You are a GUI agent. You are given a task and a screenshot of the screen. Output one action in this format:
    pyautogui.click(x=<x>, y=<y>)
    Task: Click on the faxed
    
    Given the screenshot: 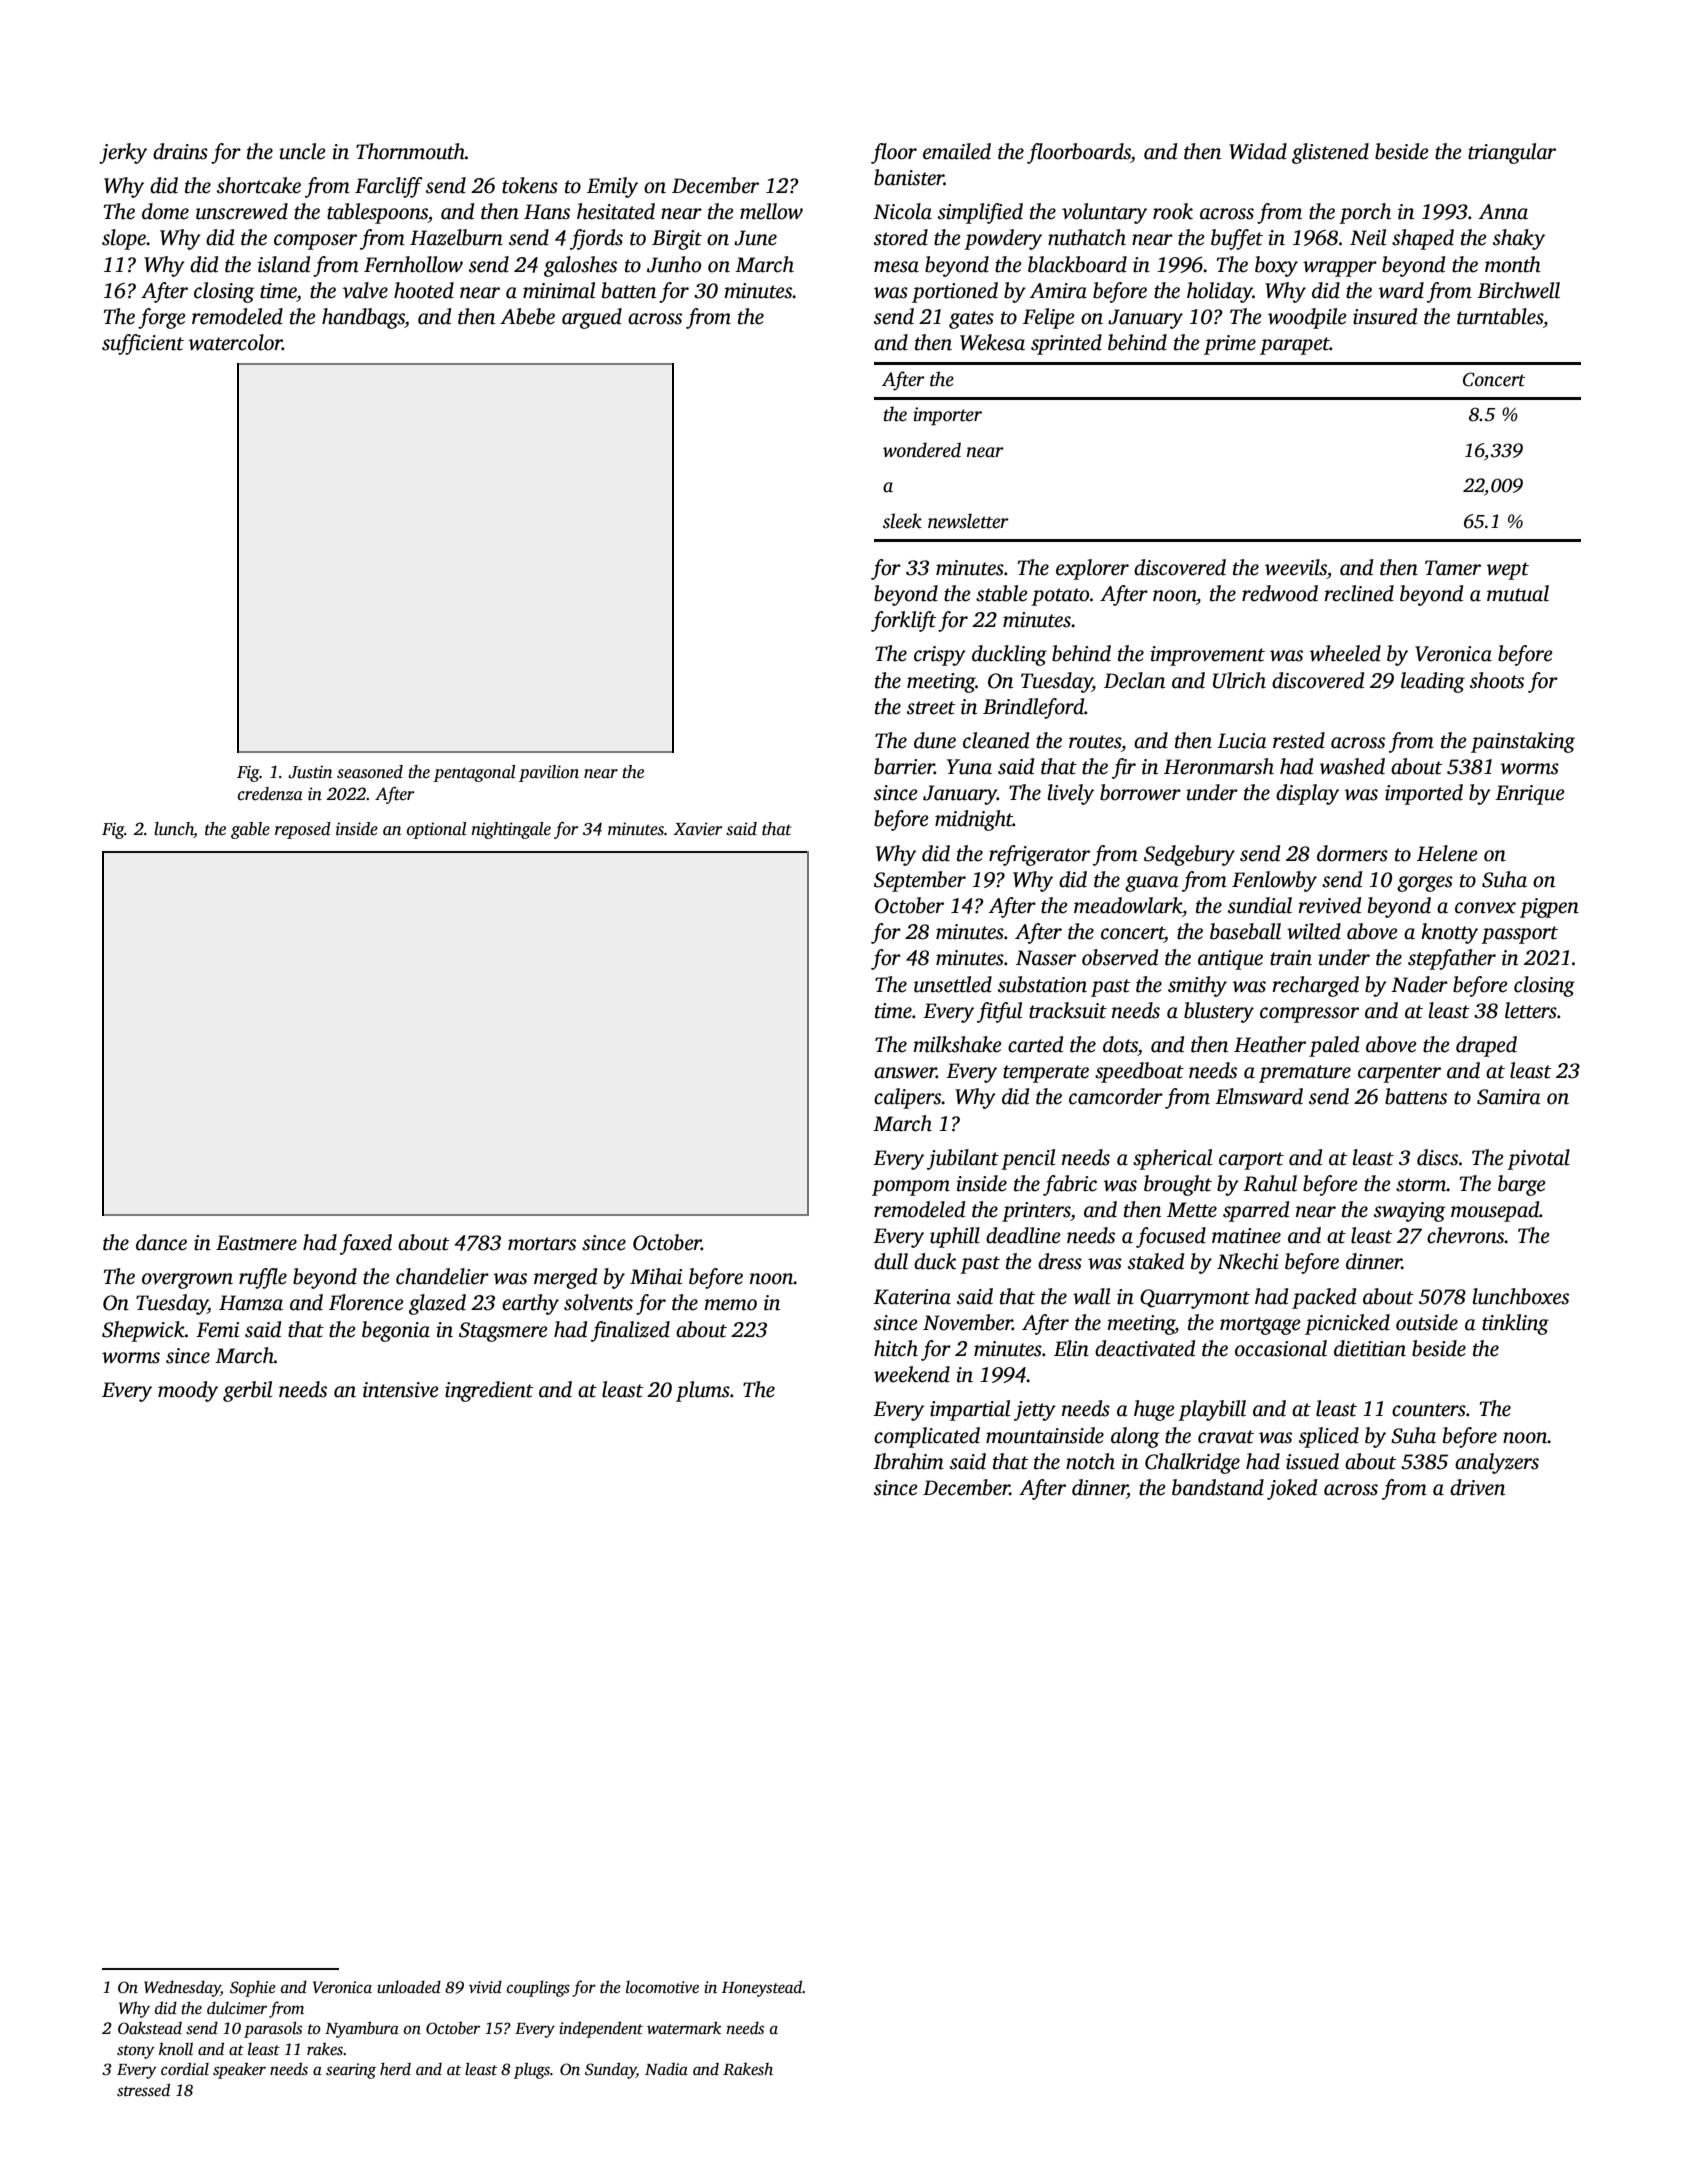 What is the action you would take?
    pyautogui.click(x=366, y=1244)
